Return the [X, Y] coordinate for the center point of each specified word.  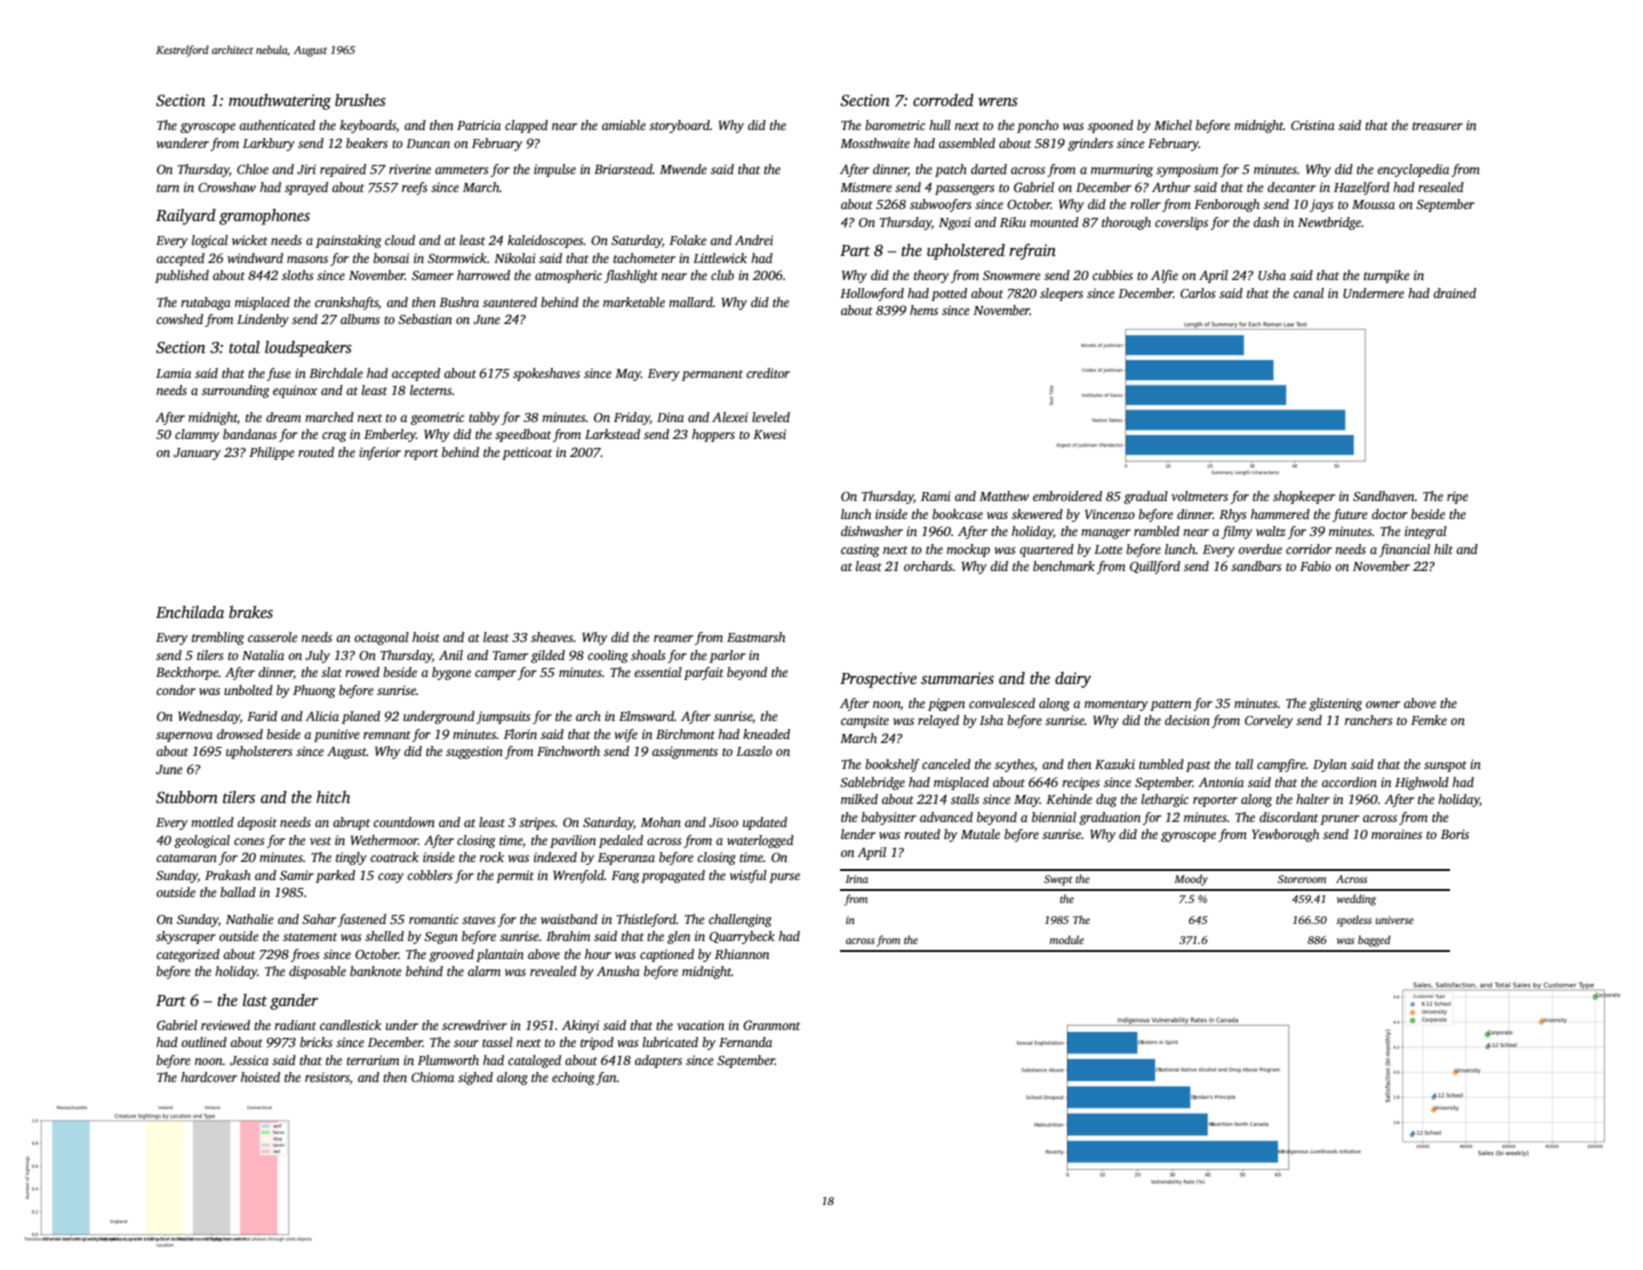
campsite [865, 721]
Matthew [1004, 496]
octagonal [381, 638]
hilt [1443, 549]
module [1067, 939]
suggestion [474, 752]
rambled [1157, 531]
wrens [998, 102]
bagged [1374, 941]
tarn [168, 188]
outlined [204, 1042]
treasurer [1437, 126]
